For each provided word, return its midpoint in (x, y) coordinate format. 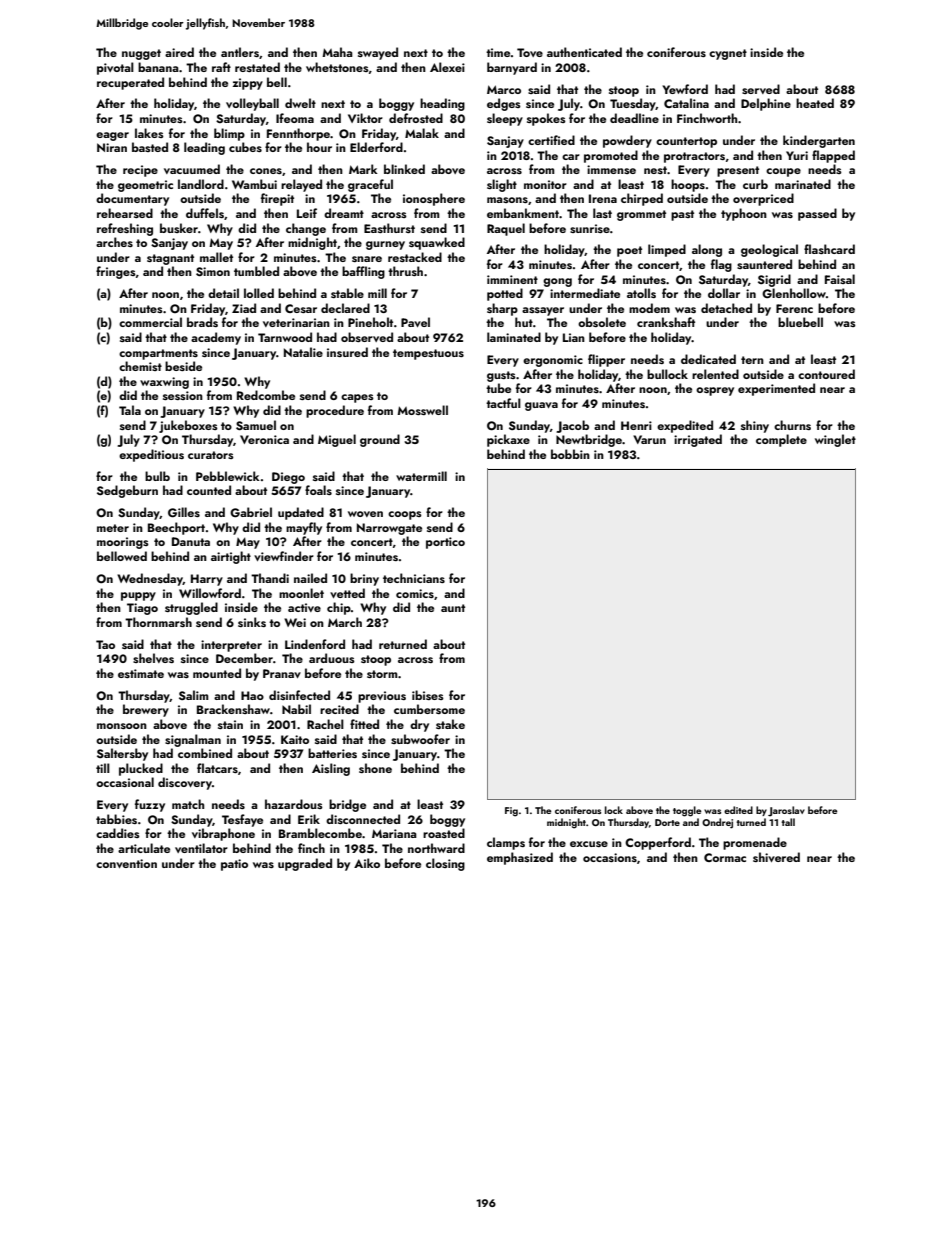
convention (126, 863)
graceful (370, 185)
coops (405, 515)
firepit (277, 199)
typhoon (744, 214)
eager (112, 136)
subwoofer (420, 739)
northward (436, 848)
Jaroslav (786, 811)
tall (788, 822)
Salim (194, 695)
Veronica (264, 439)
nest (655, 170)
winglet (835, 440)
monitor (545, 184)
